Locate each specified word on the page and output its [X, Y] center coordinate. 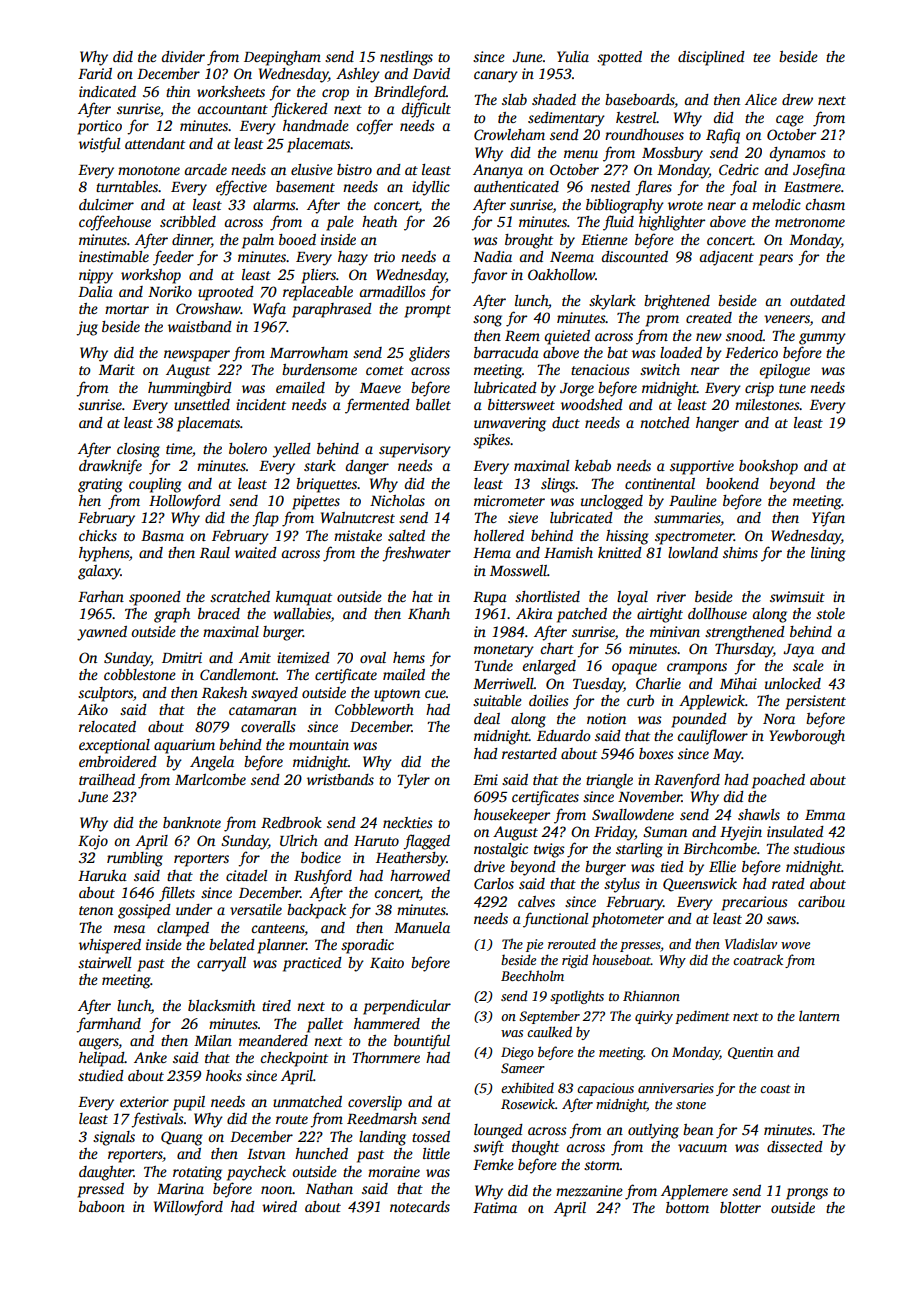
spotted [619, 58]
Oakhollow [561, 274]
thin [178, 91]
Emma [825, 815]
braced [219, 613]
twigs [549, 850]
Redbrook [291, 822]
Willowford [188, 1208]
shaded [554, 99]
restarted [529, 753]
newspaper [197, 356]
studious [819, 848]
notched [665, 422]
